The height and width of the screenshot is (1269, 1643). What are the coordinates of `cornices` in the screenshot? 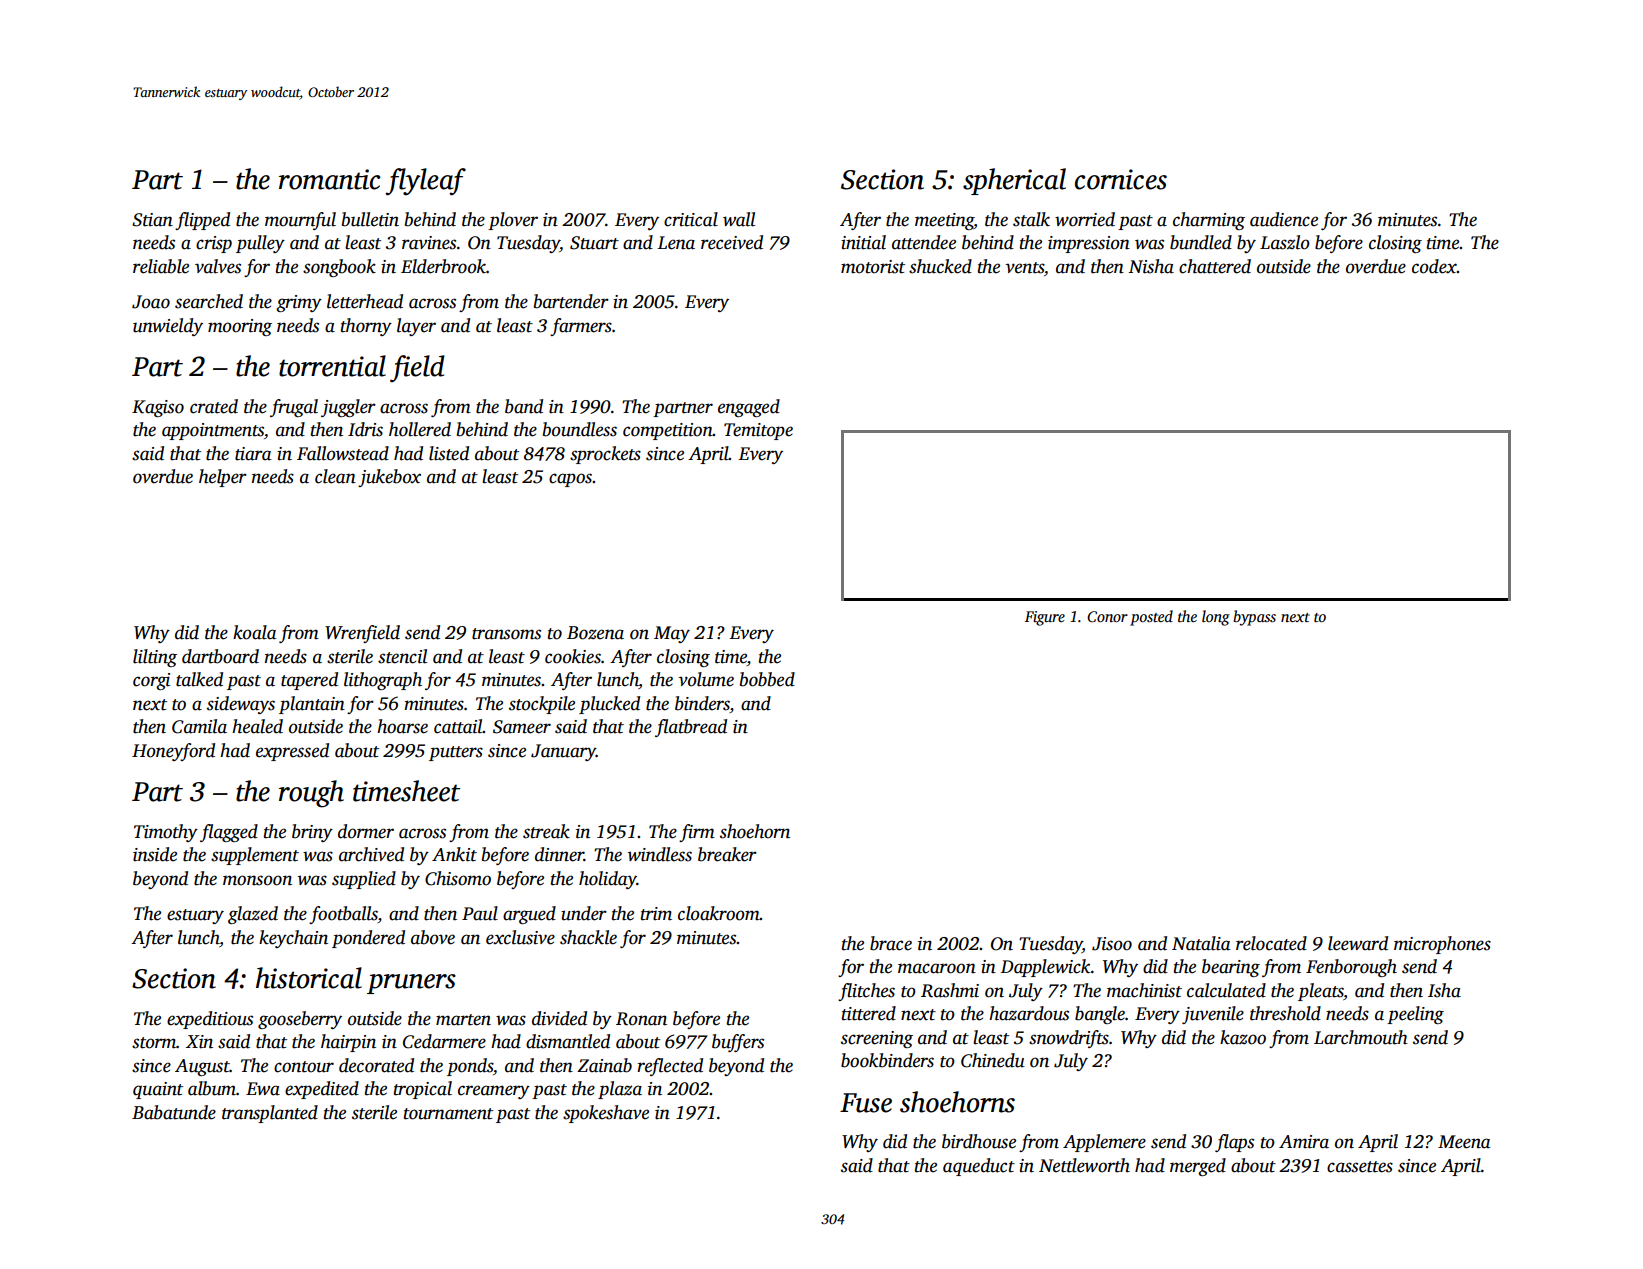 It's located at (1121, 179).
